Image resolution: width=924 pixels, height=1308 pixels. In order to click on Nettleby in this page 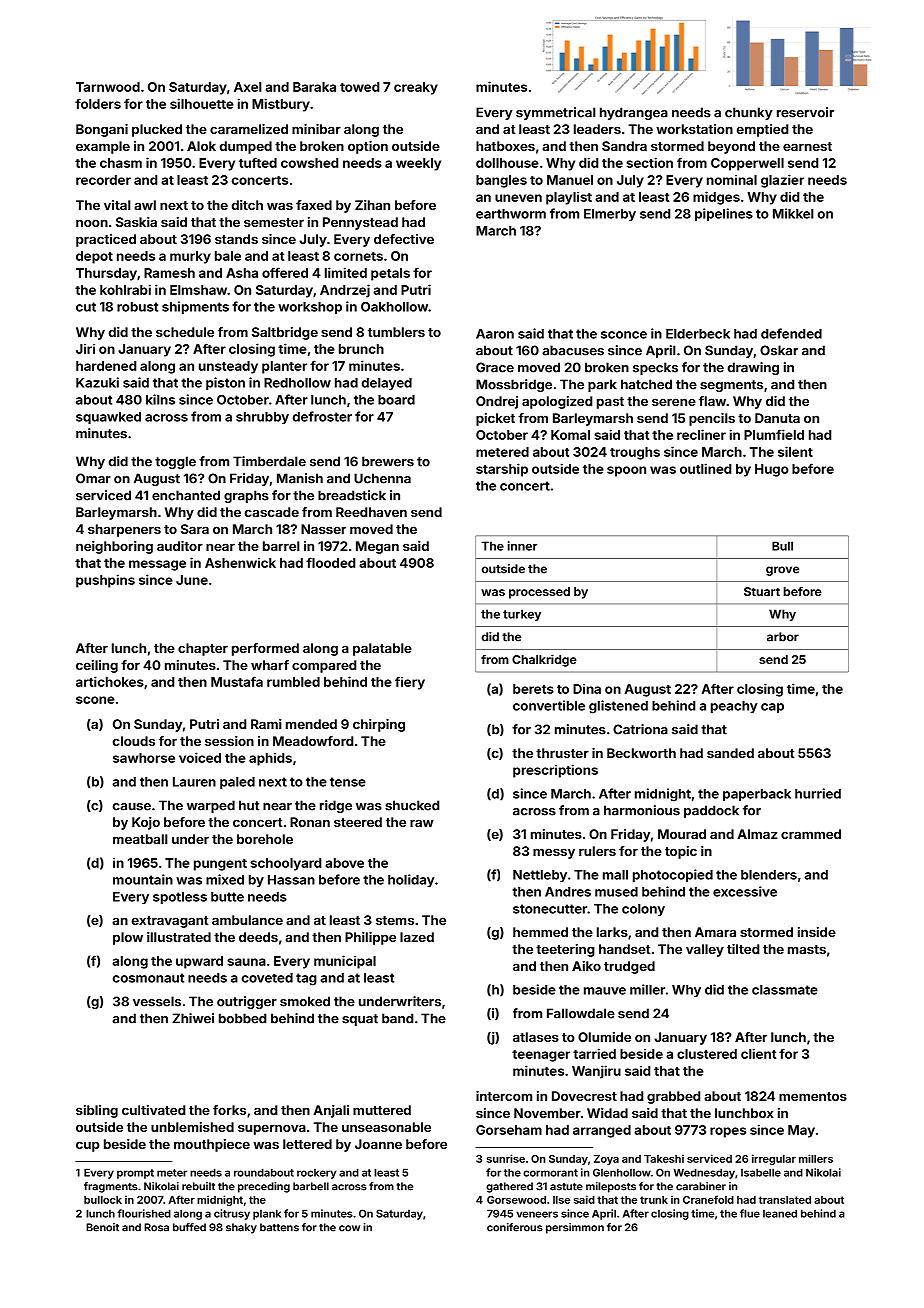, I will do `click(540, 876)`.
